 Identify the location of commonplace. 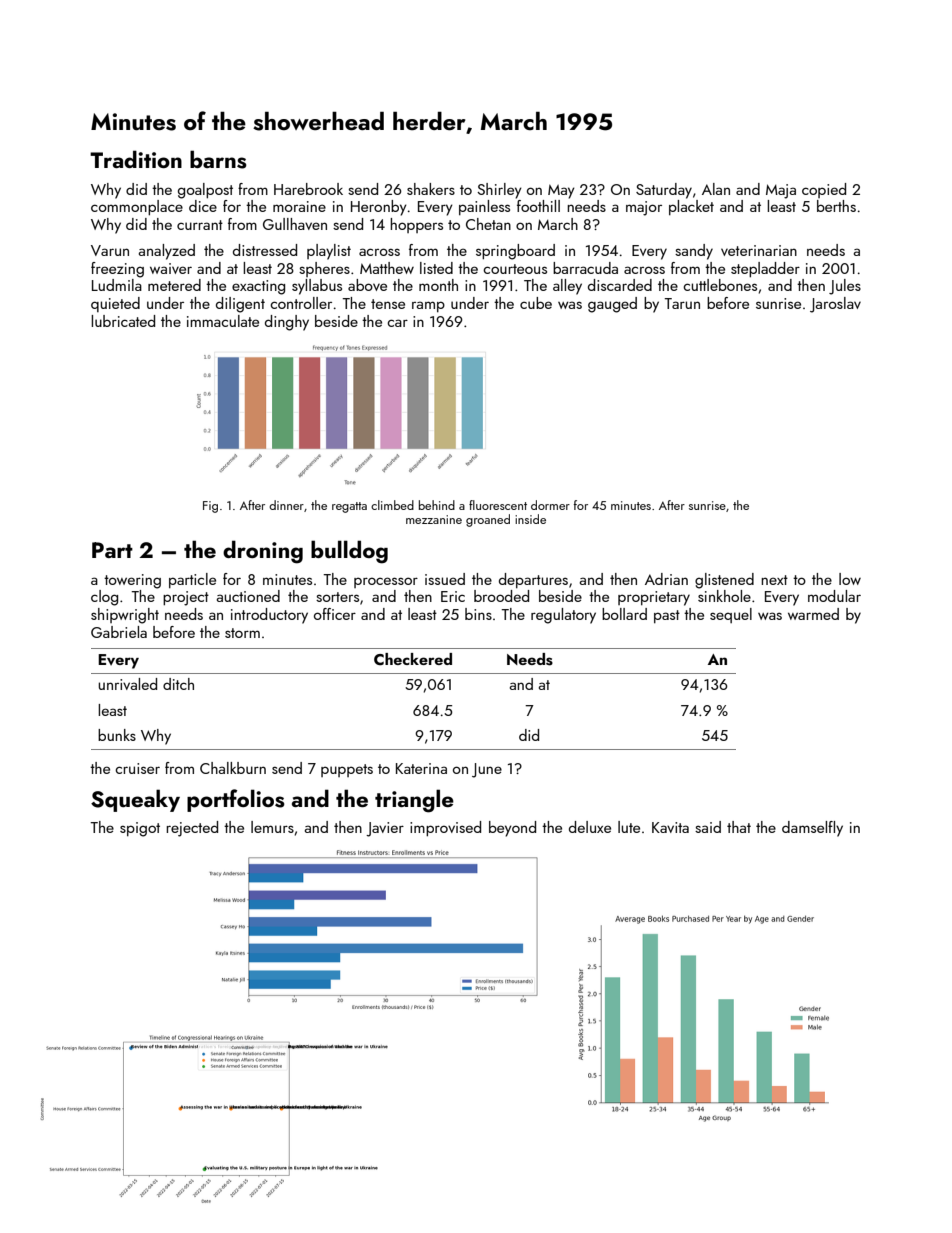
(137, 207).
